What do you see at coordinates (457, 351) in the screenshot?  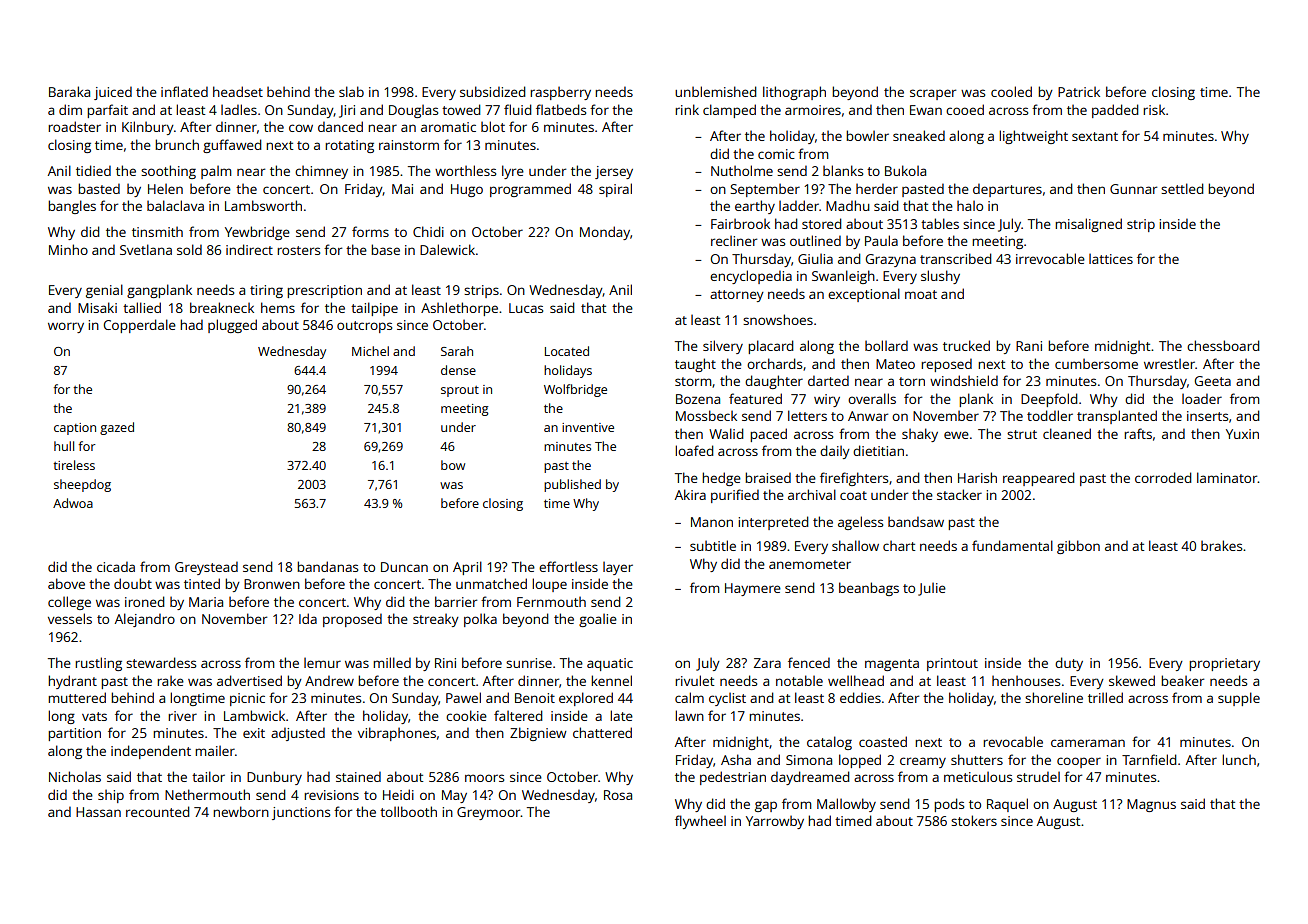 I see `Sarah` at bounding box center [457, 351].
